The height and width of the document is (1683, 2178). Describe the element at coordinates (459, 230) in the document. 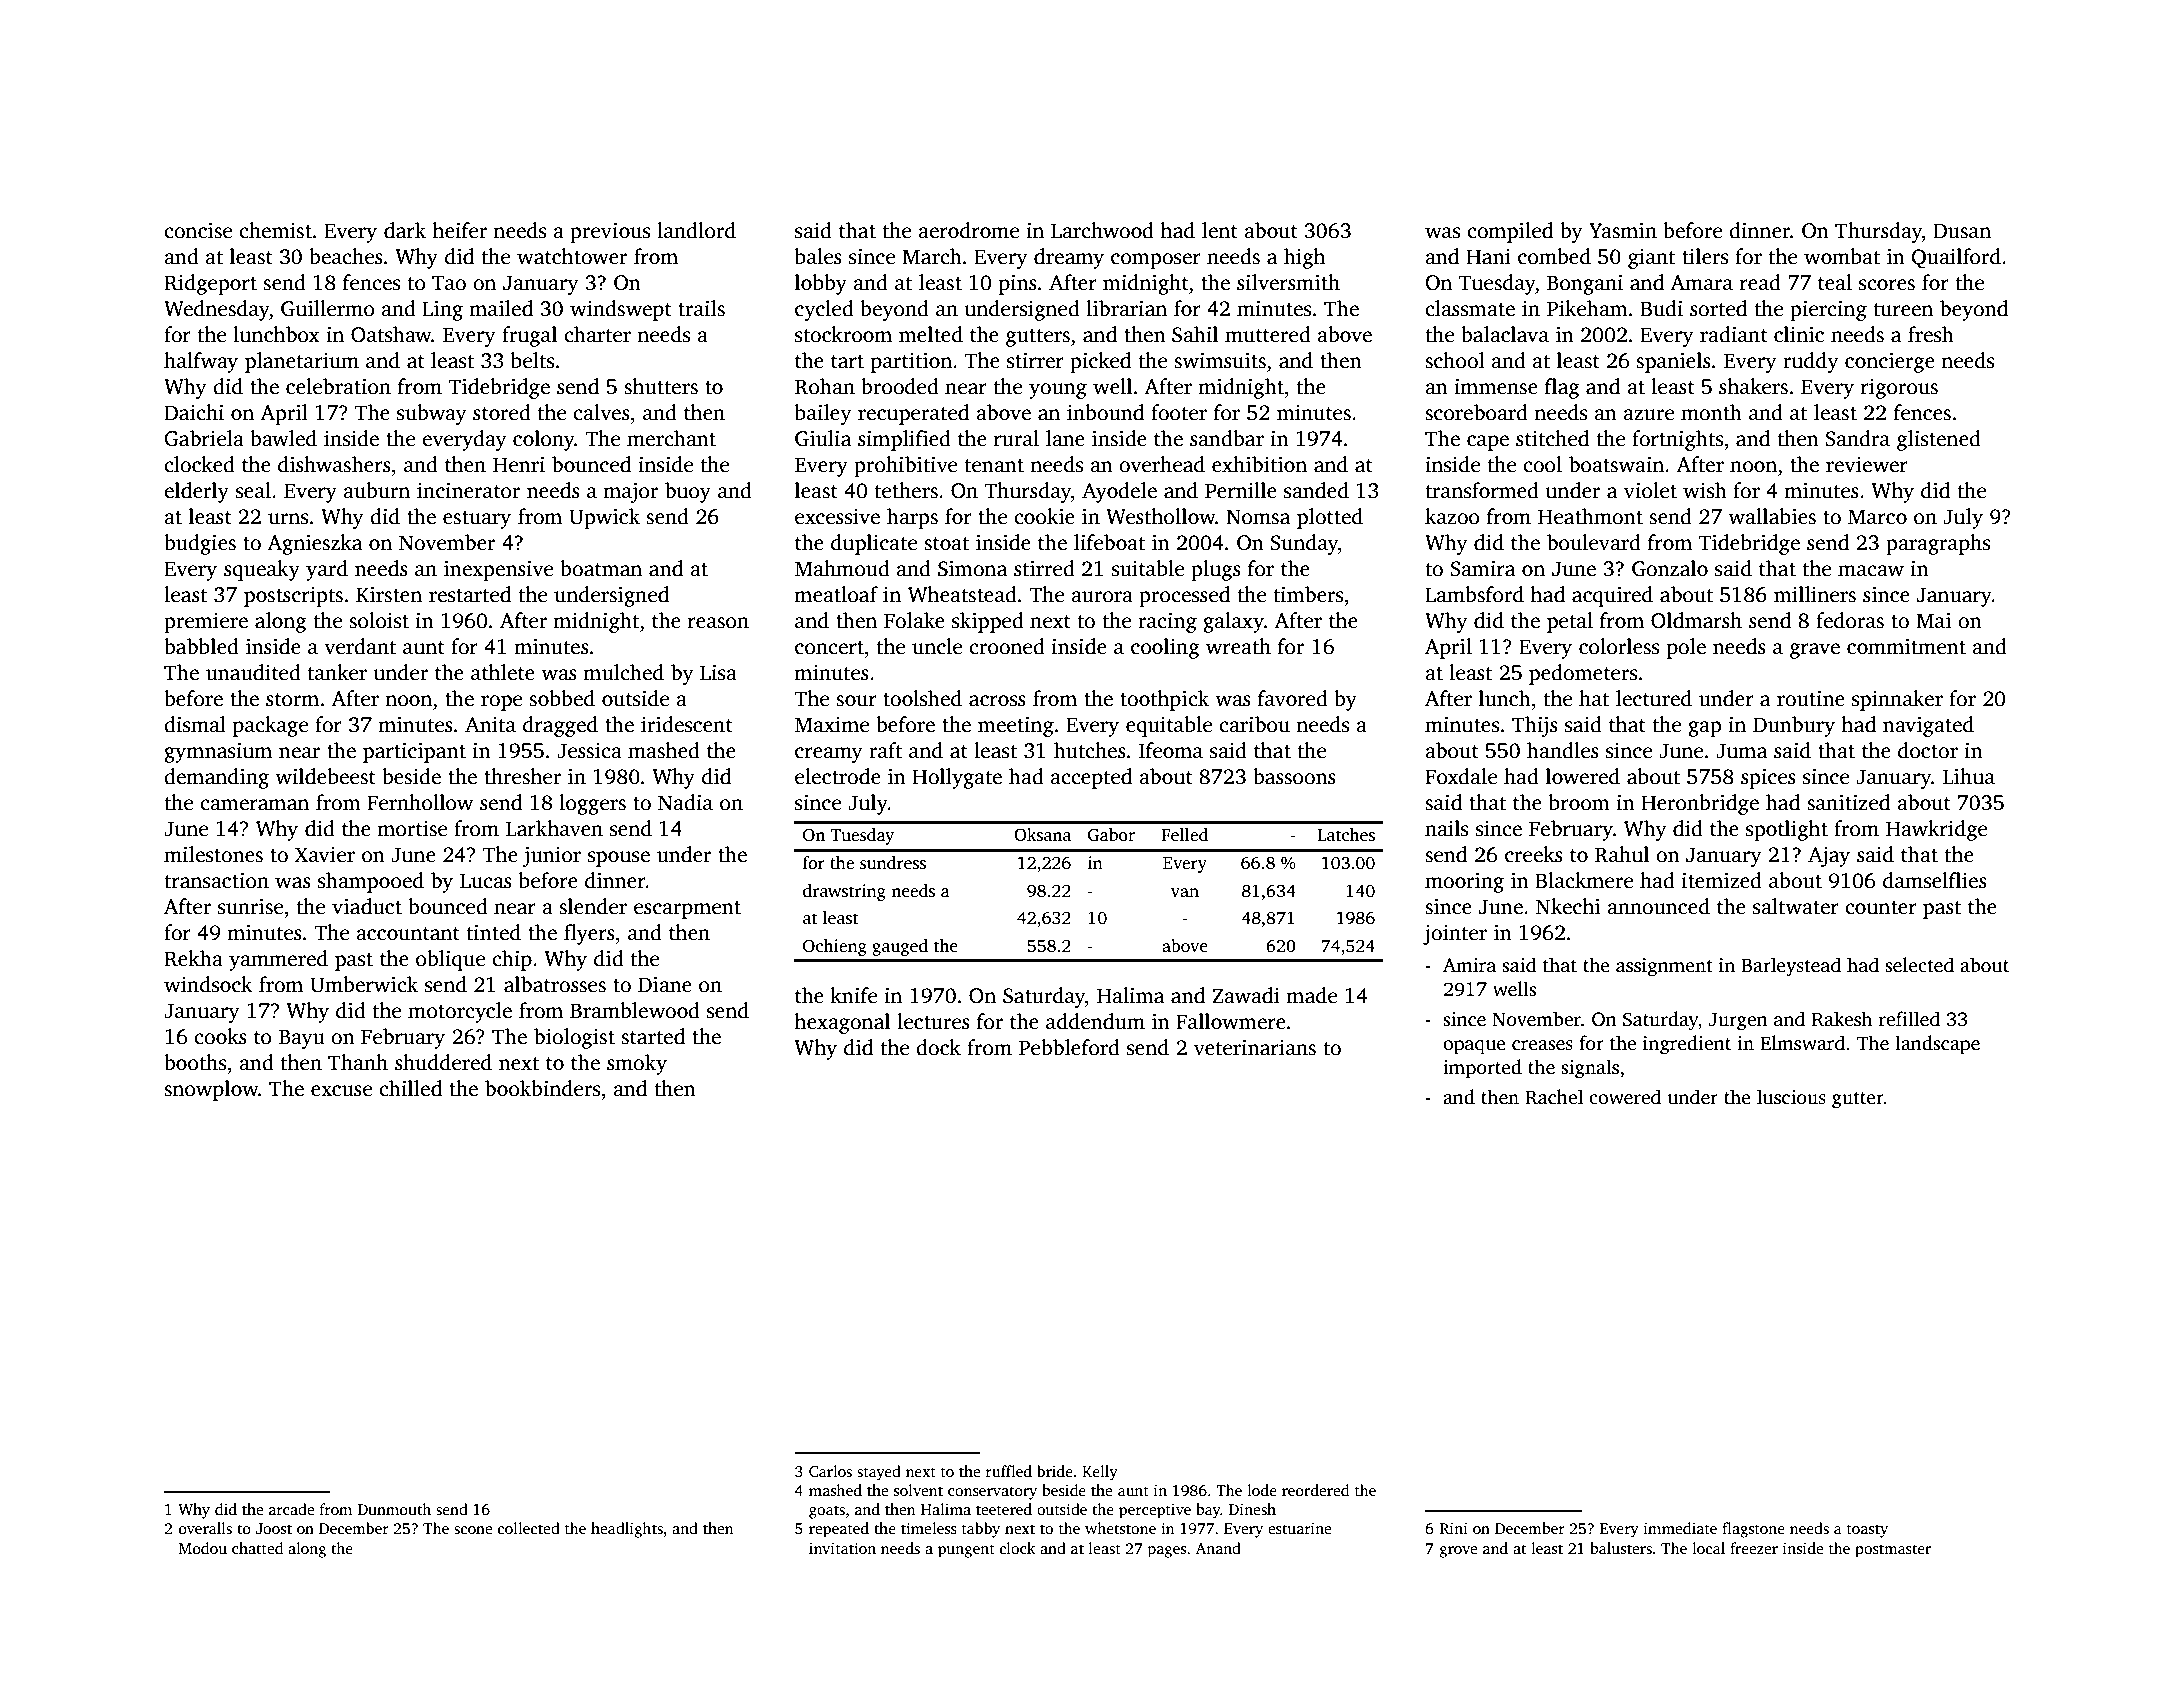

I see `heifer` at that location.
